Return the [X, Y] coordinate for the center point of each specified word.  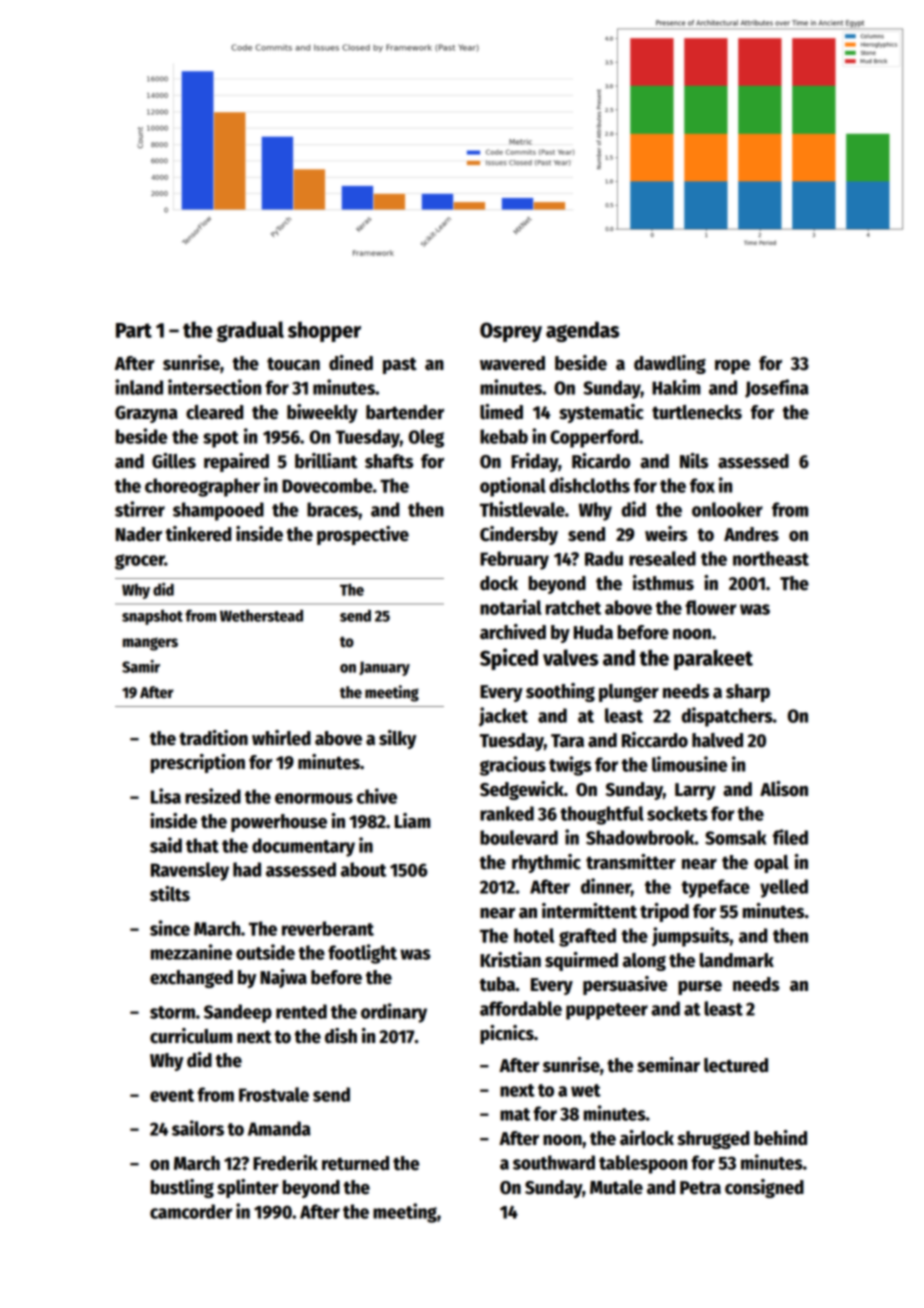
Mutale [616, 1187]
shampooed [218, 511]
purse [700, 988]
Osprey [511, 332]
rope [732, 367]
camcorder [191, 1211]
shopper [324, 331]
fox [702, 485]
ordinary [394, 1013]
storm [172, 1012]
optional [513, 487]
